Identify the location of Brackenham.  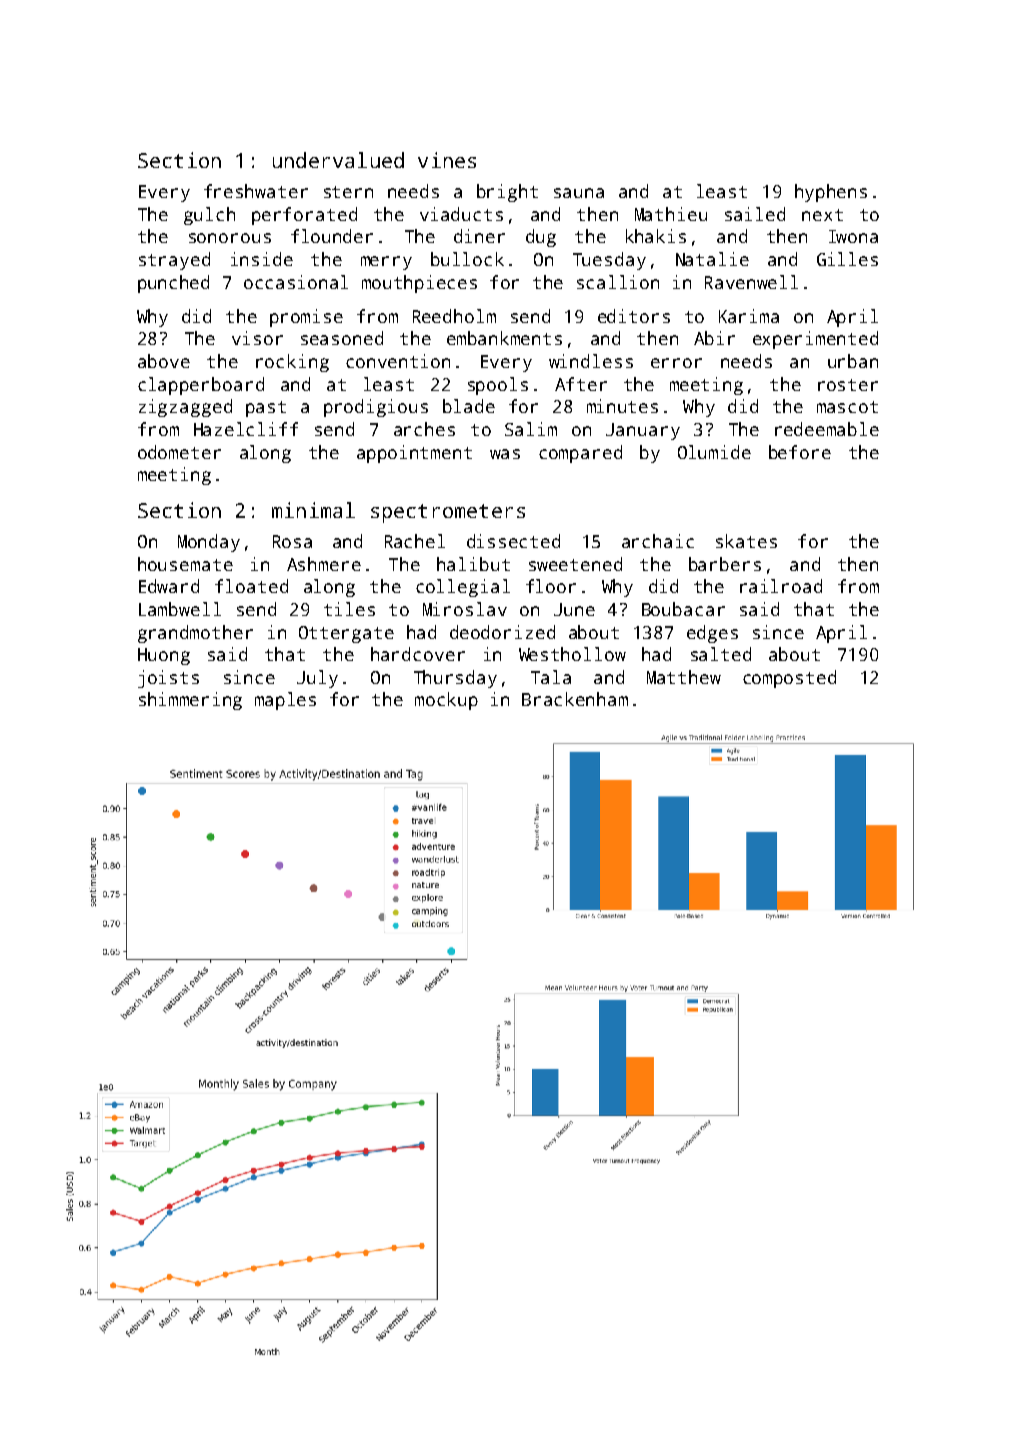
(575, 699).
